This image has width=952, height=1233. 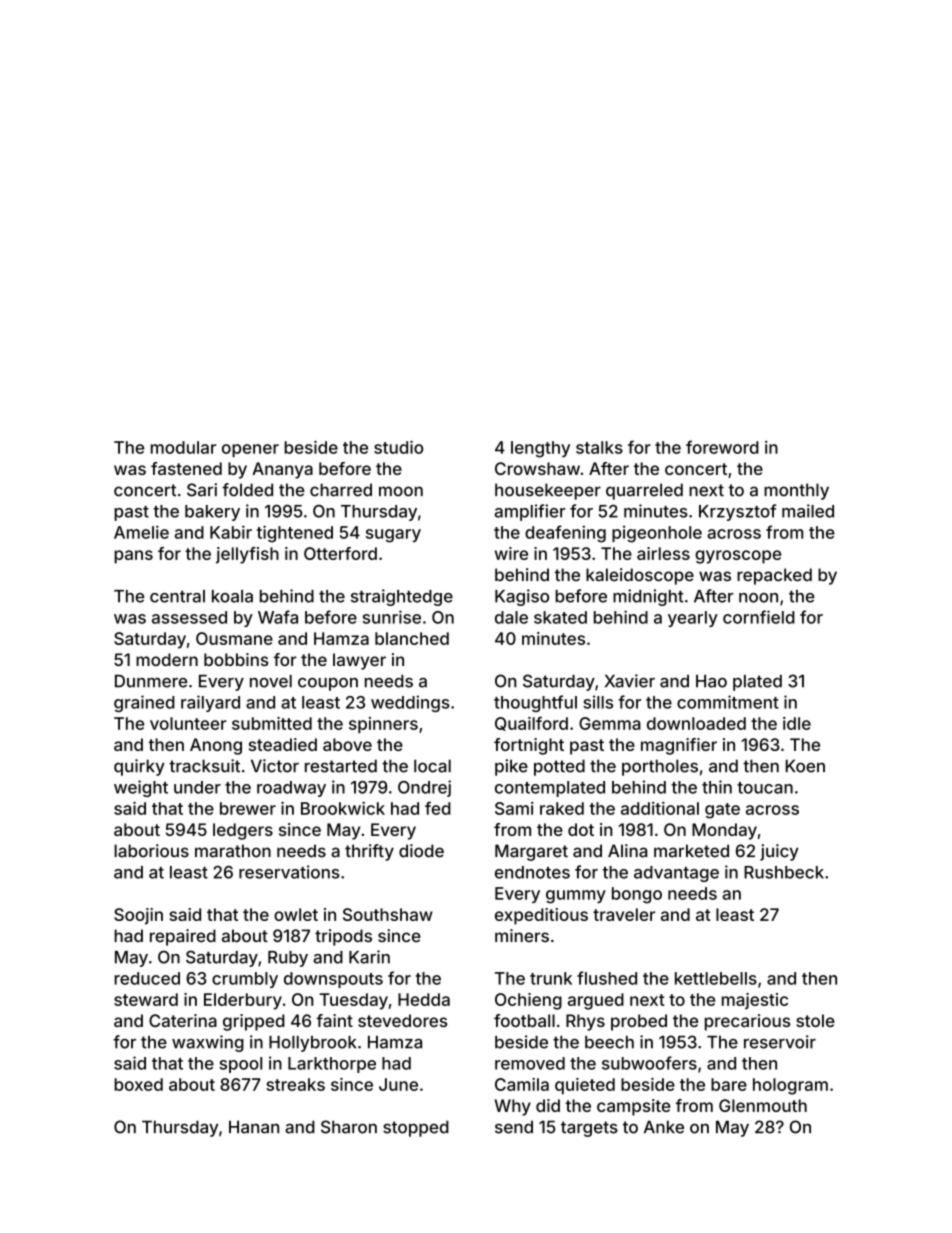 What do you see at coordinates (627, 851) in the image?
I see `Alina` at bounding box center [627, 851].
